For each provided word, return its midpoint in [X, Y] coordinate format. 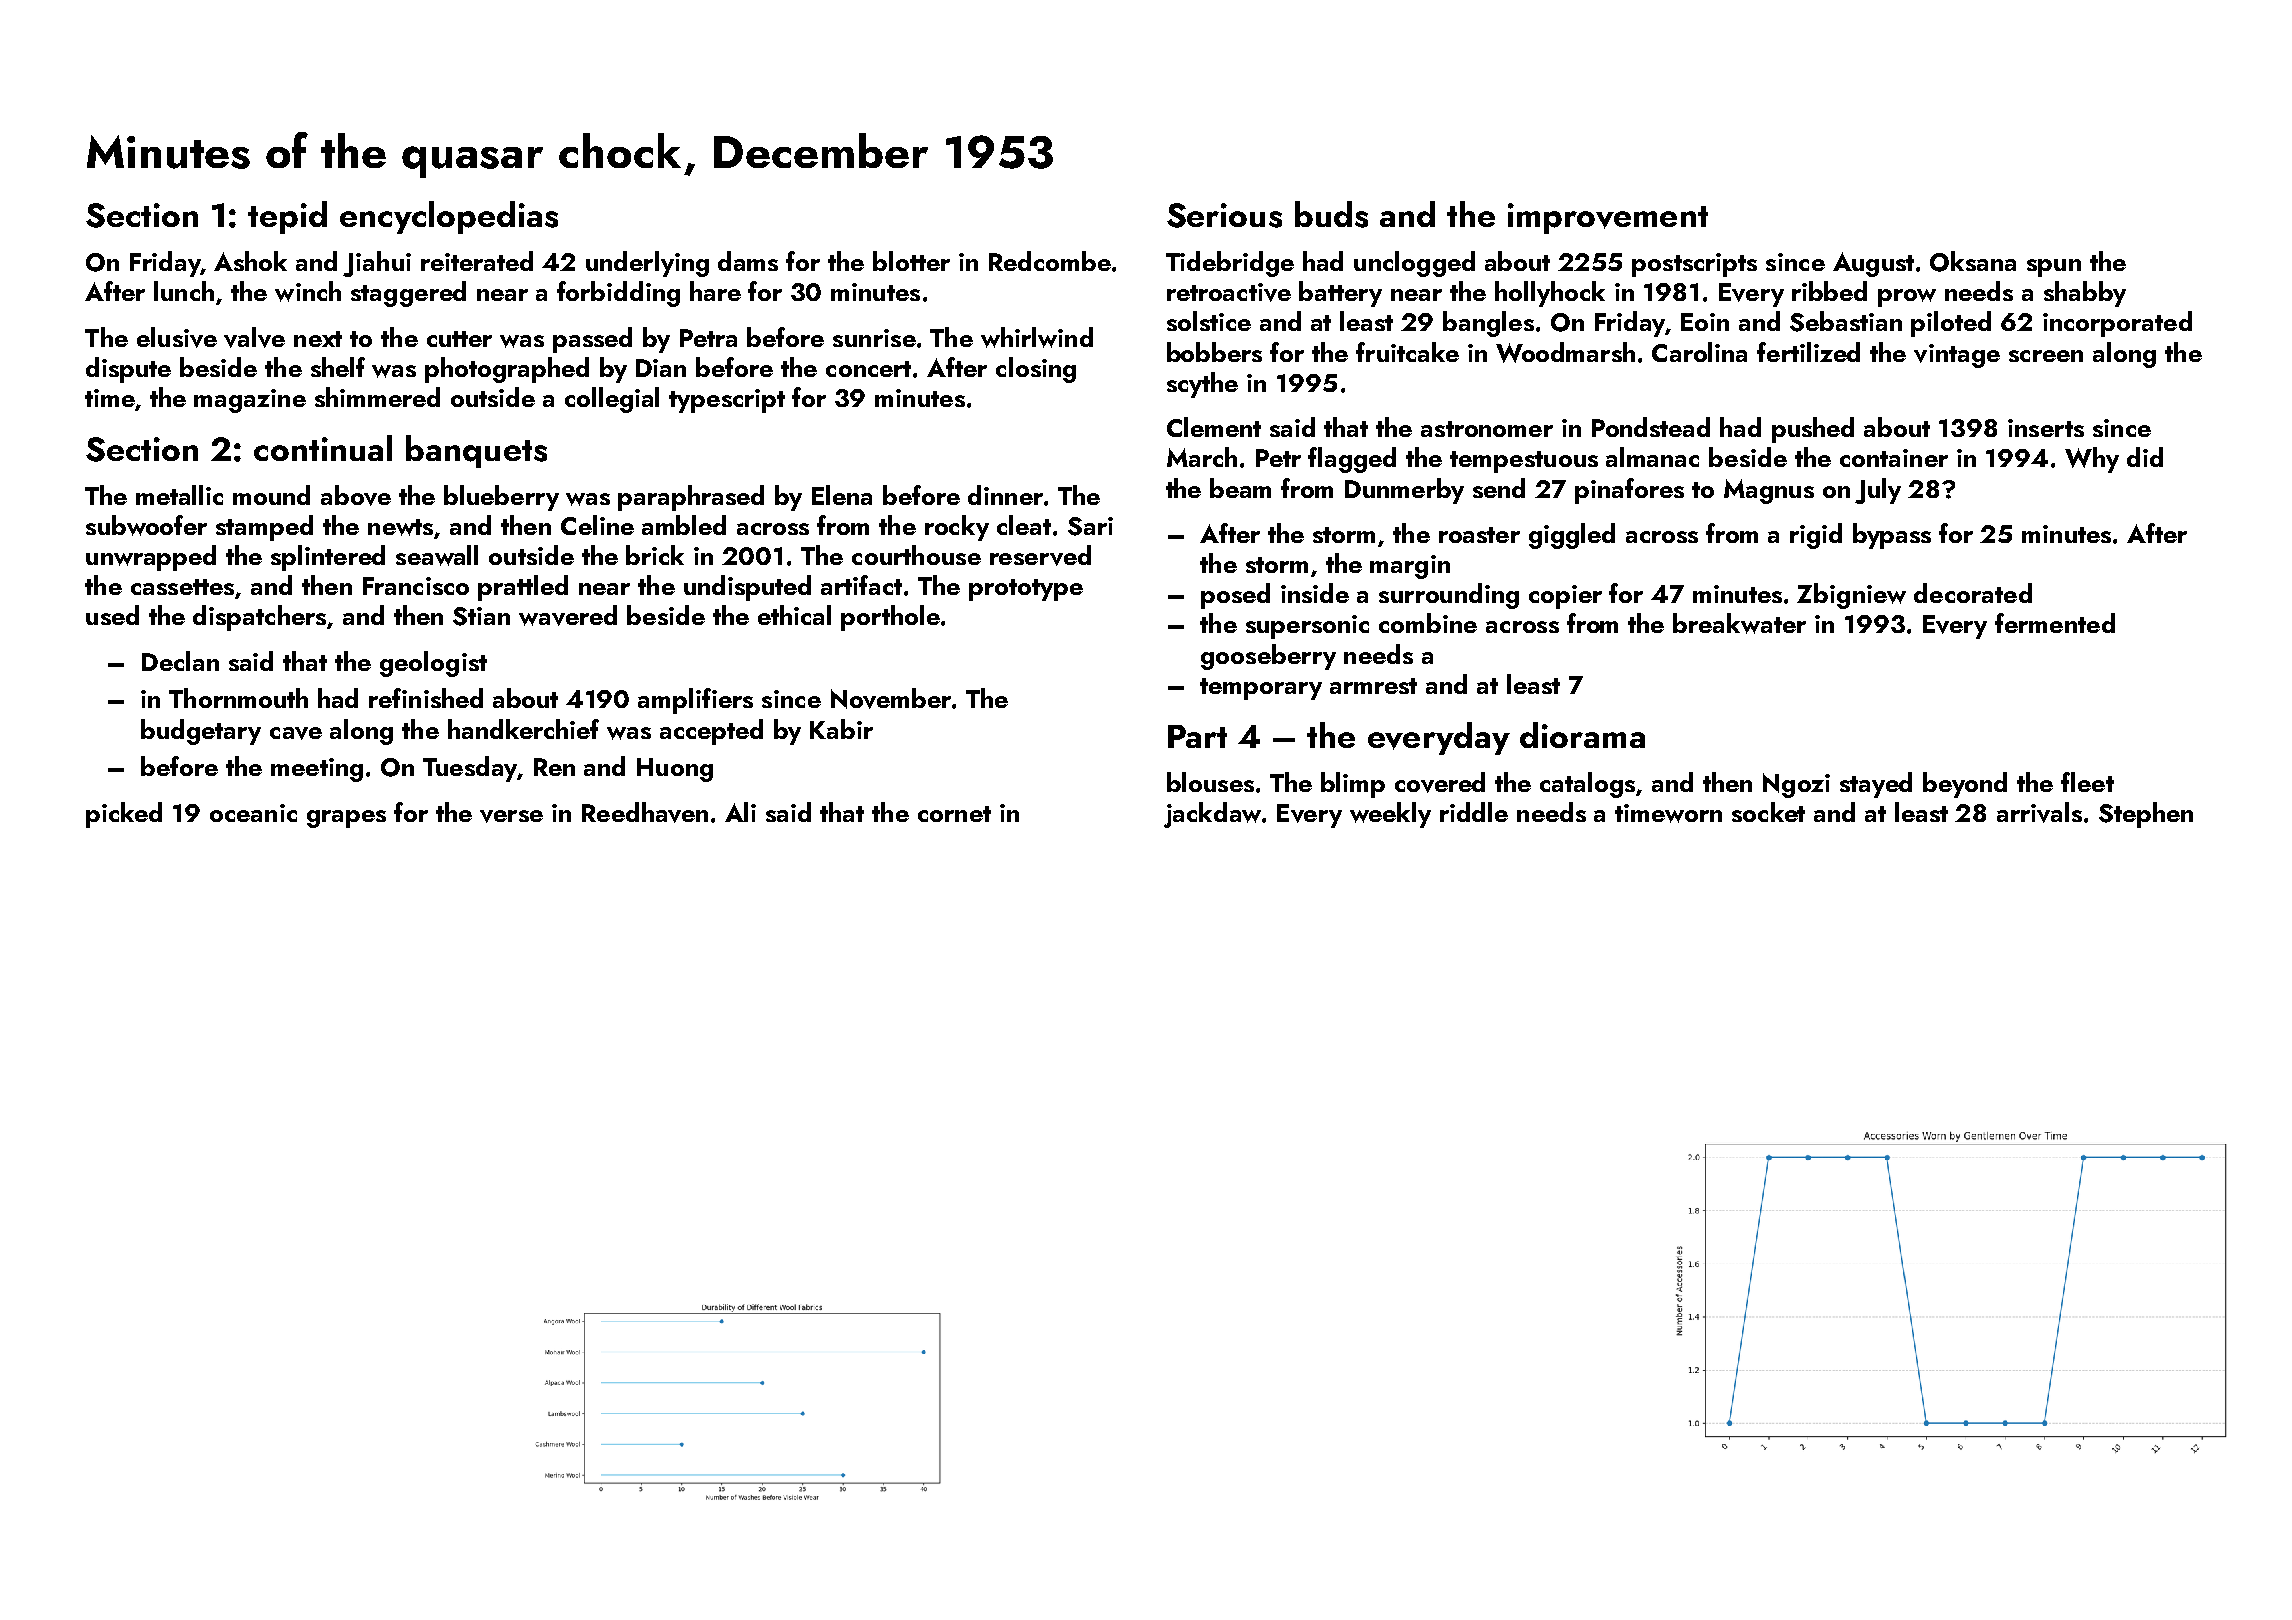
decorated [1973, 593]
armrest [1373, 686]
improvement [1608, 218]
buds [1331, 214]
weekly [1390, 815]
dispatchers [259, 618]
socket [1768, 812]
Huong [675, 770]
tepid [287, 217]
